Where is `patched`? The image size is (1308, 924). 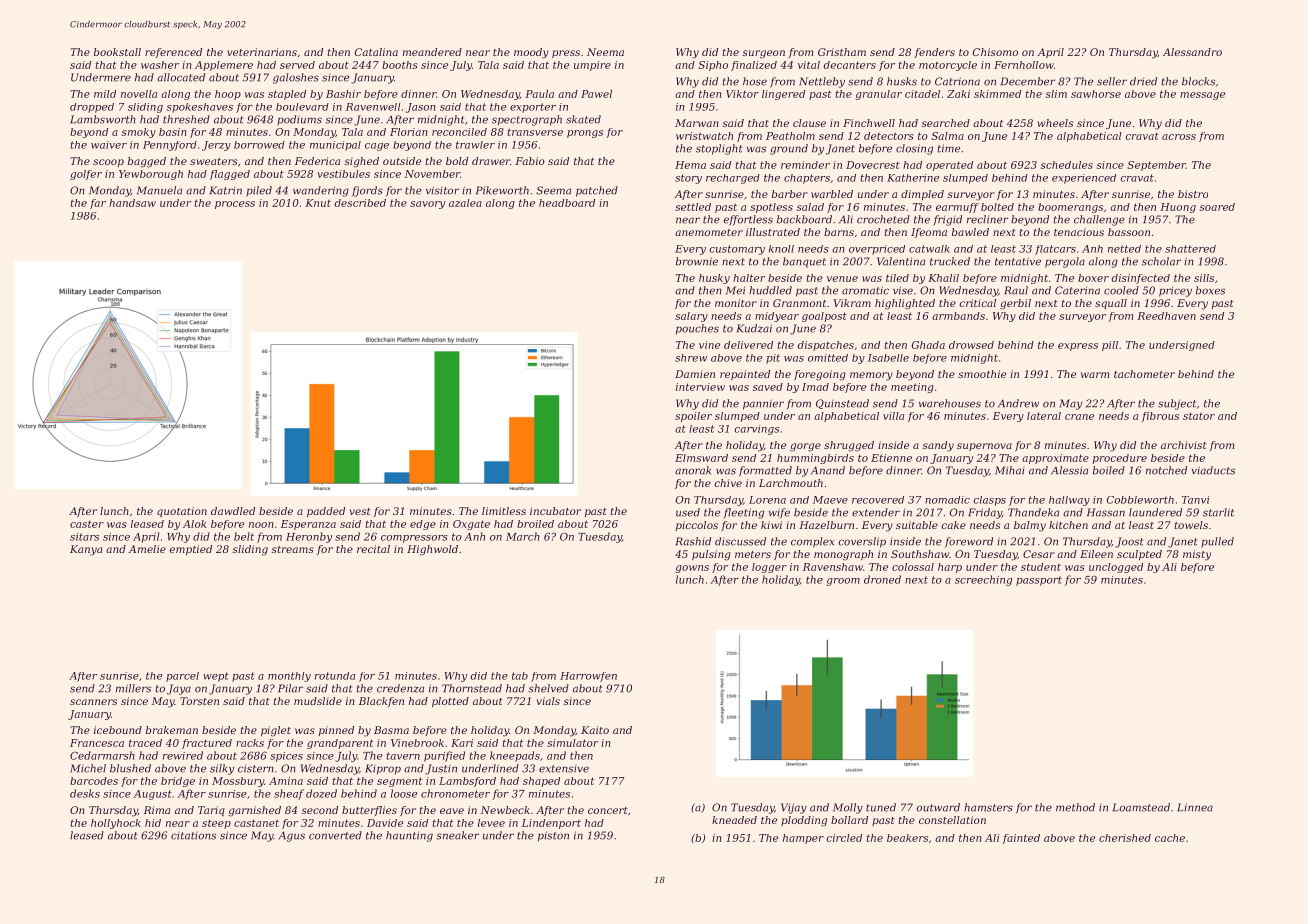 patched is located at coordinates (597, 191).
